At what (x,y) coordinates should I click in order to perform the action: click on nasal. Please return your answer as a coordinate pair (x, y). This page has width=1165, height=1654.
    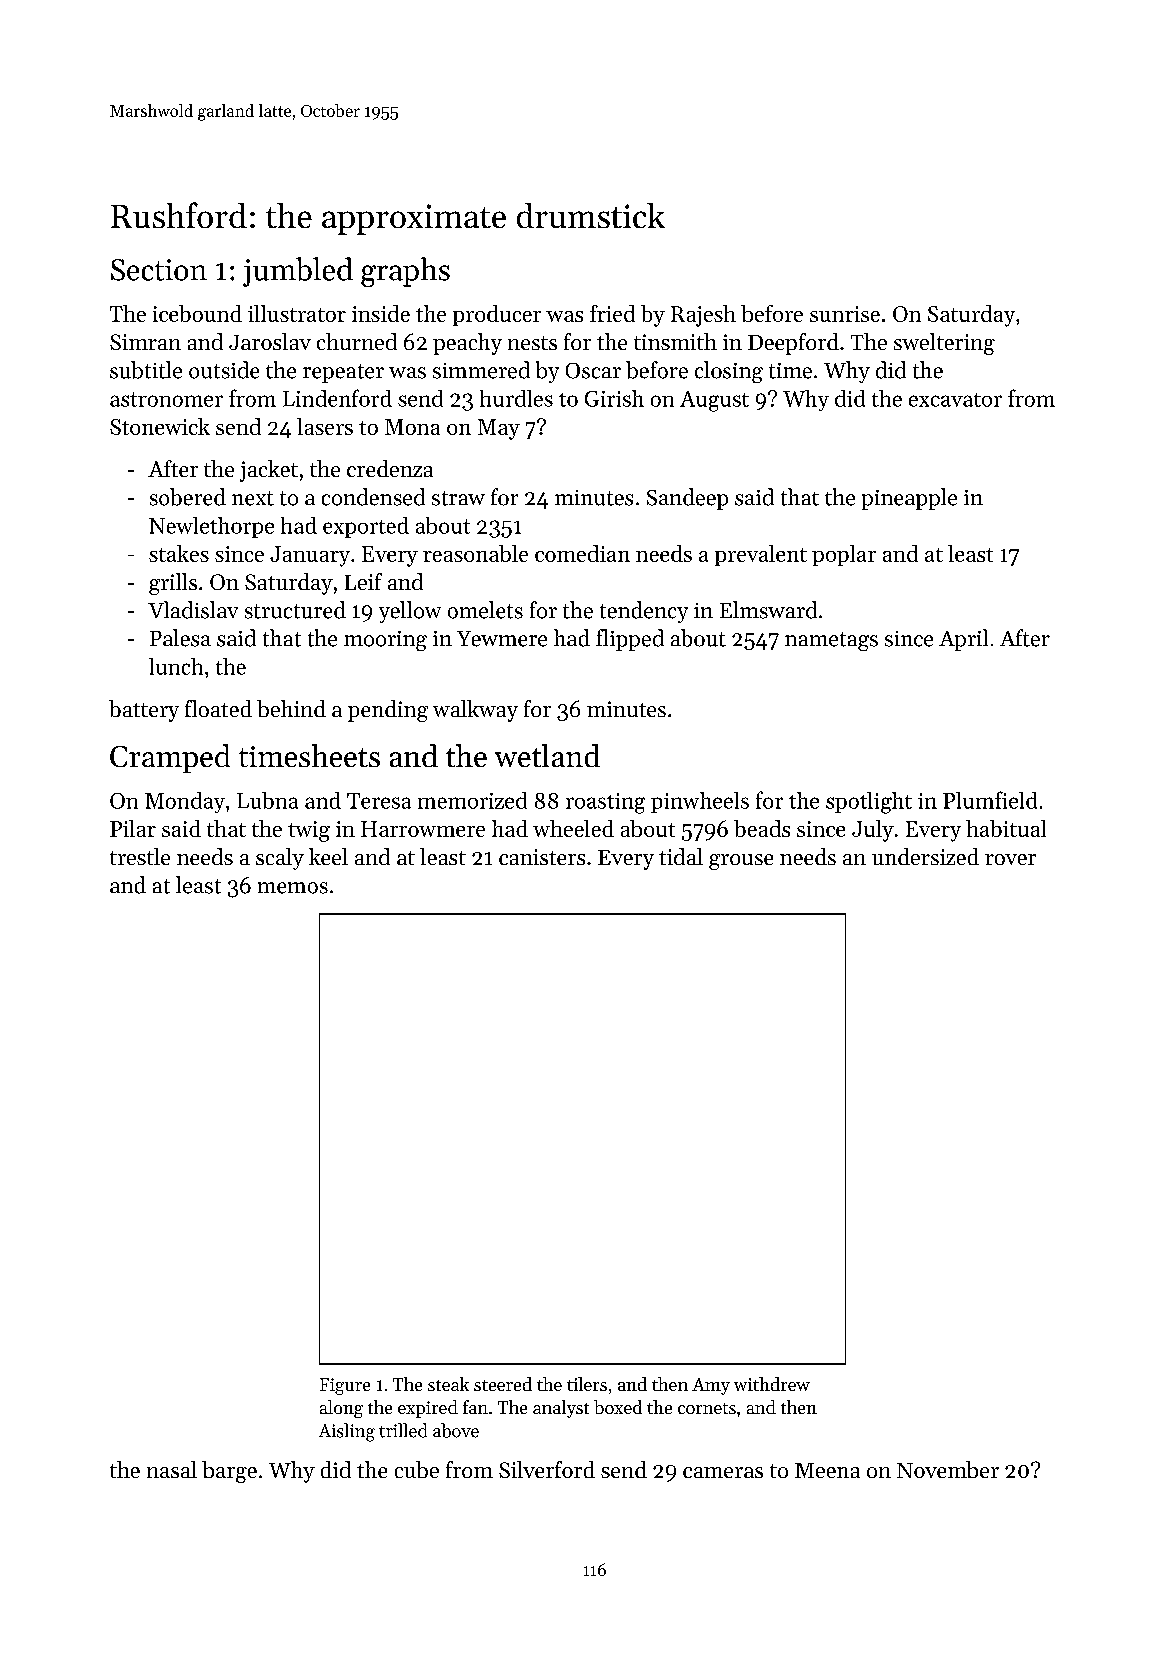
    Looking at the image, I should click on (172, 1469).
